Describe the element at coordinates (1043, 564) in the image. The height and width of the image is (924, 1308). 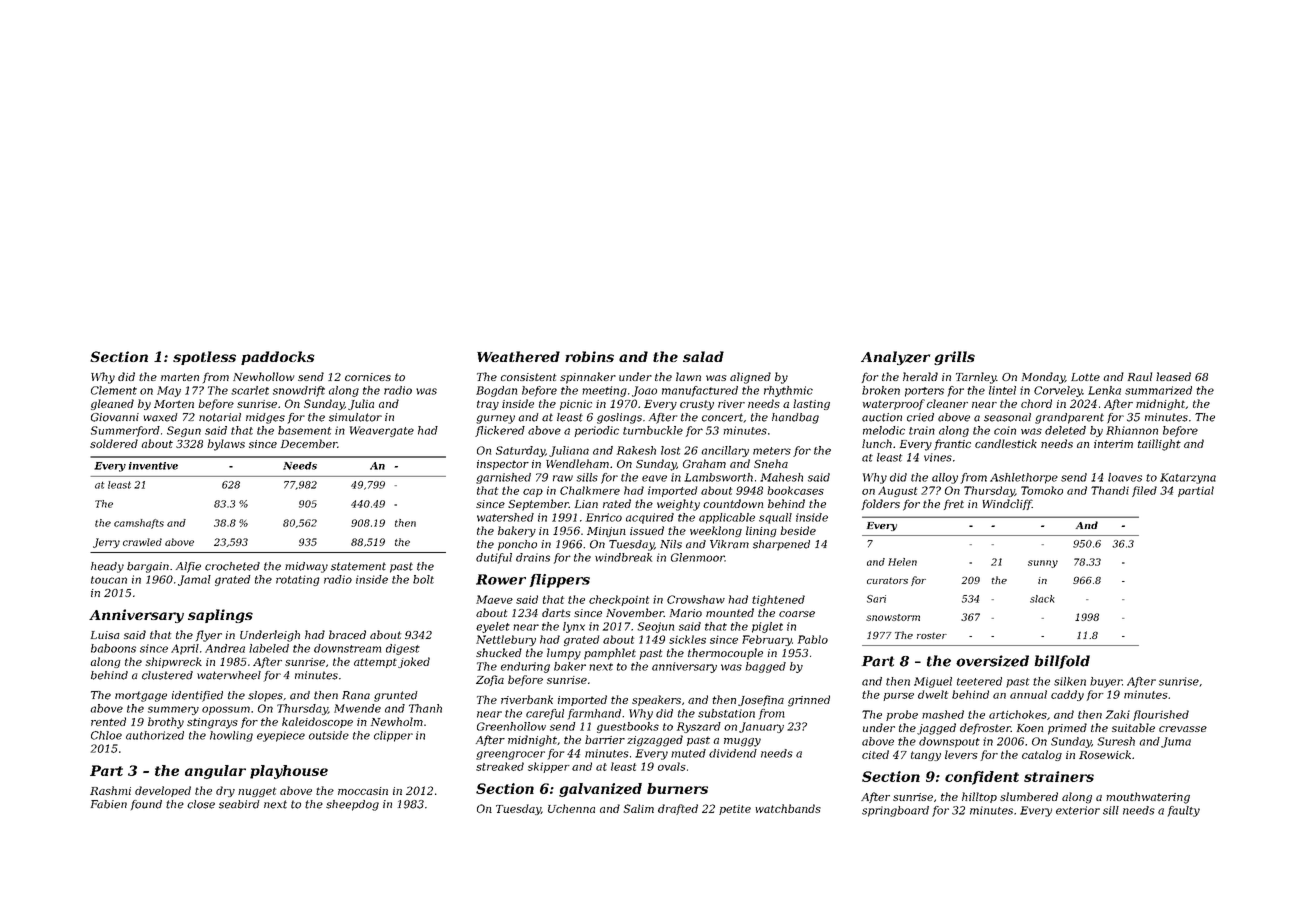
I see `sunny` at that location.
